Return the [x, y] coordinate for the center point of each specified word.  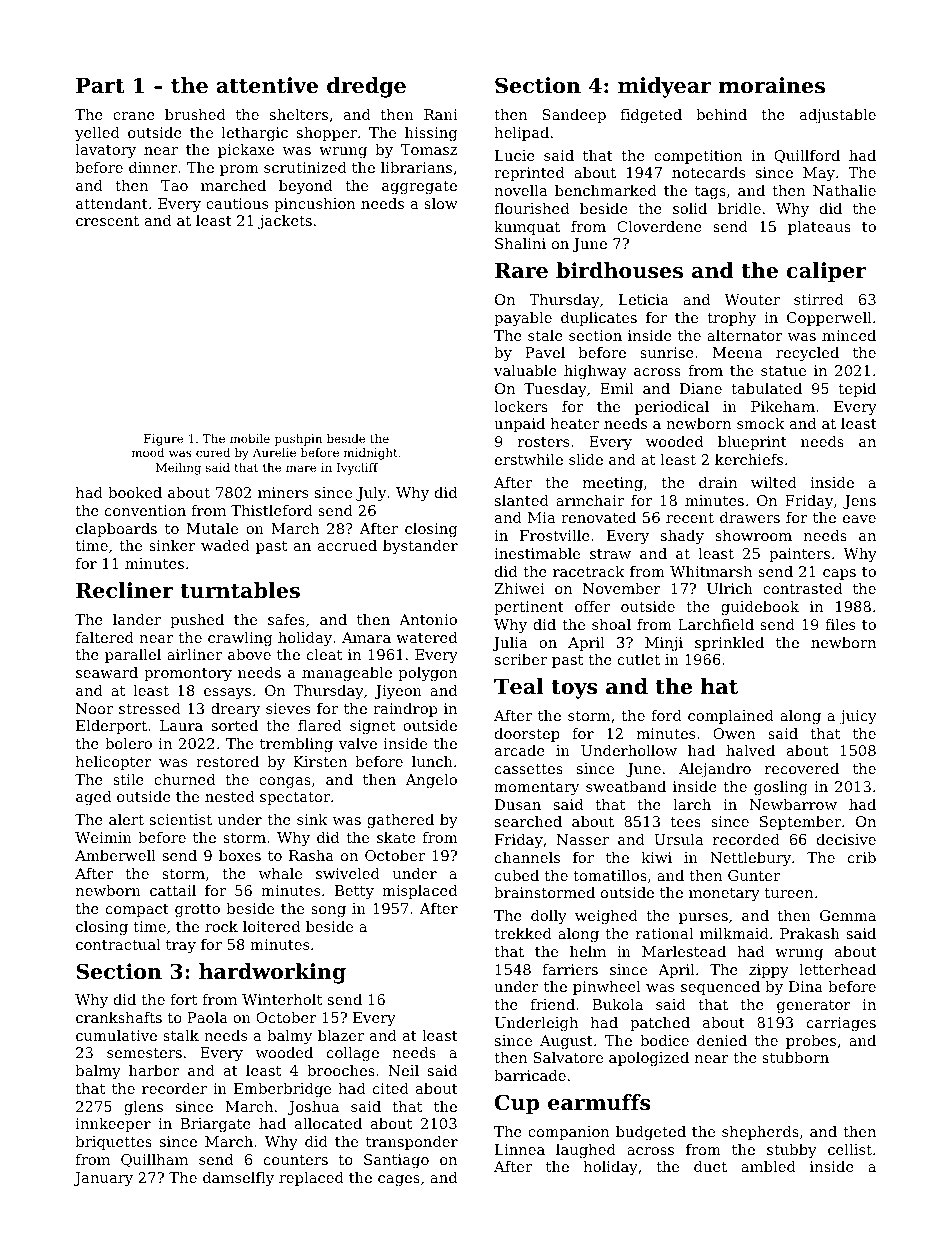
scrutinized [305, 167]
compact [137, 910]
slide [586, 459]
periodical [672, 408]
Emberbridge [282, 1090]
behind [721, 114]
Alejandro [715, 770]
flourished [531, 208]
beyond [305, 187]
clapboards [116, 530]
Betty [354, 892]
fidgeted [651, 116]
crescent [107, 221]
